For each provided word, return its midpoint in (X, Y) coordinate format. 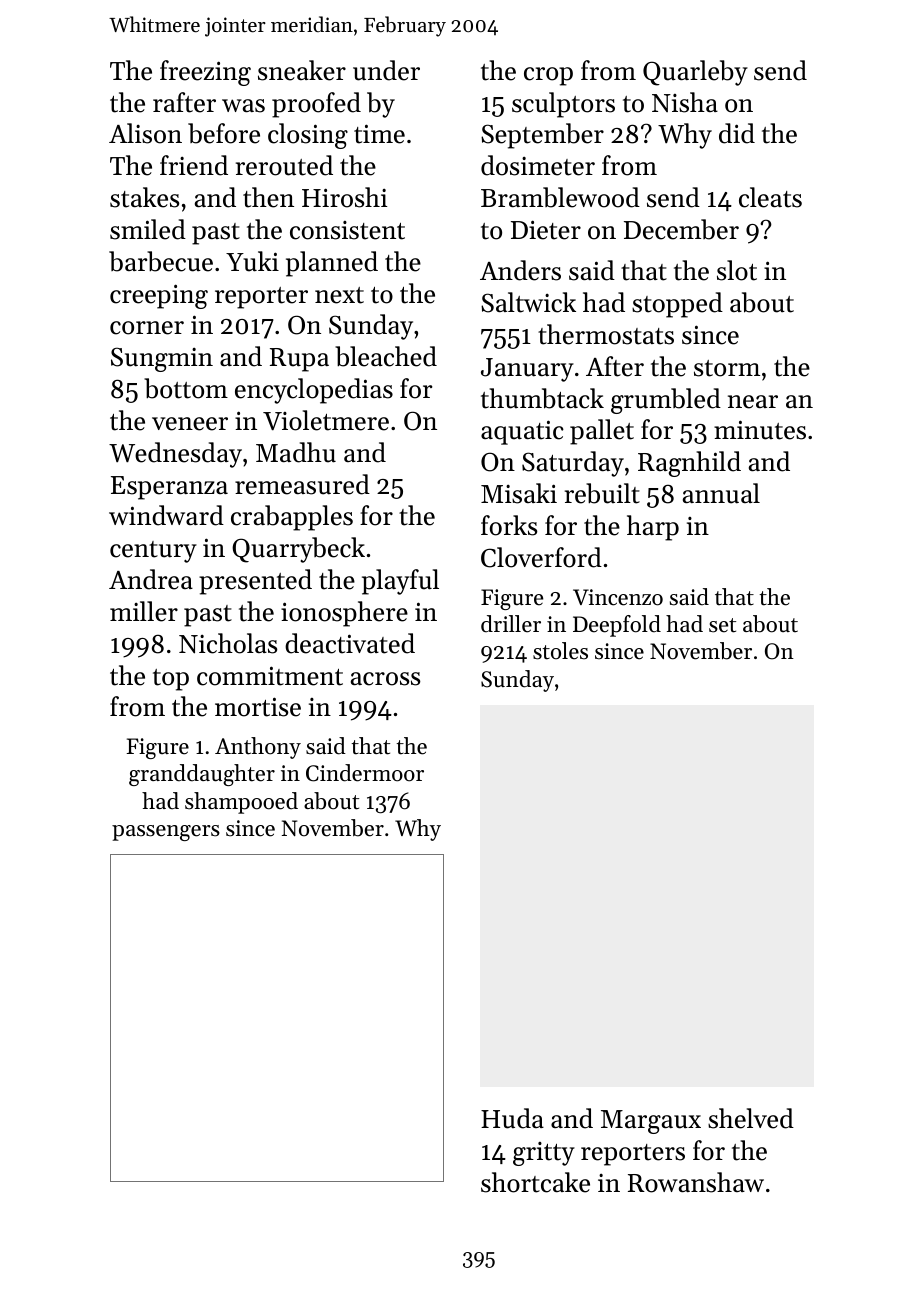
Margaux (651, 1122)
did (737, 133)
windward (166, 515)
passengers (166, 833)
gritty (544, 1154)
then (268, 197)
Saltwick (528, 302)
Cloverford (541, 557)
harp (653, 528)
